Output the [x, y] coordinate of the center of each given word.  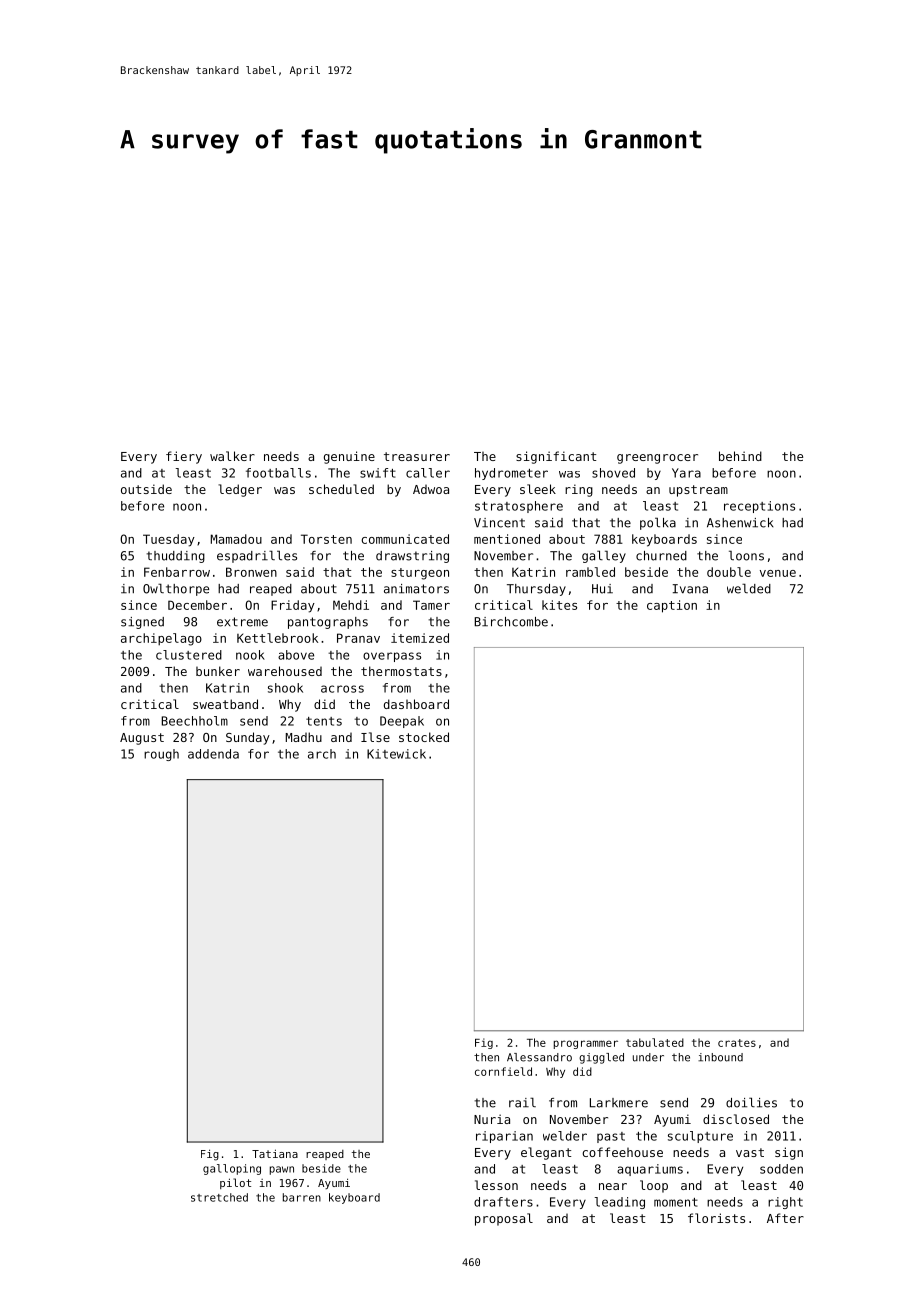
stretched [219, 1197]
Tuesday [169, 540]
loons [746, 555]
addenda [213, 754]
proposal [504, 1219]
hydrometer [511, 474]
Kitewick [396, 754]
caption [672, 606]
